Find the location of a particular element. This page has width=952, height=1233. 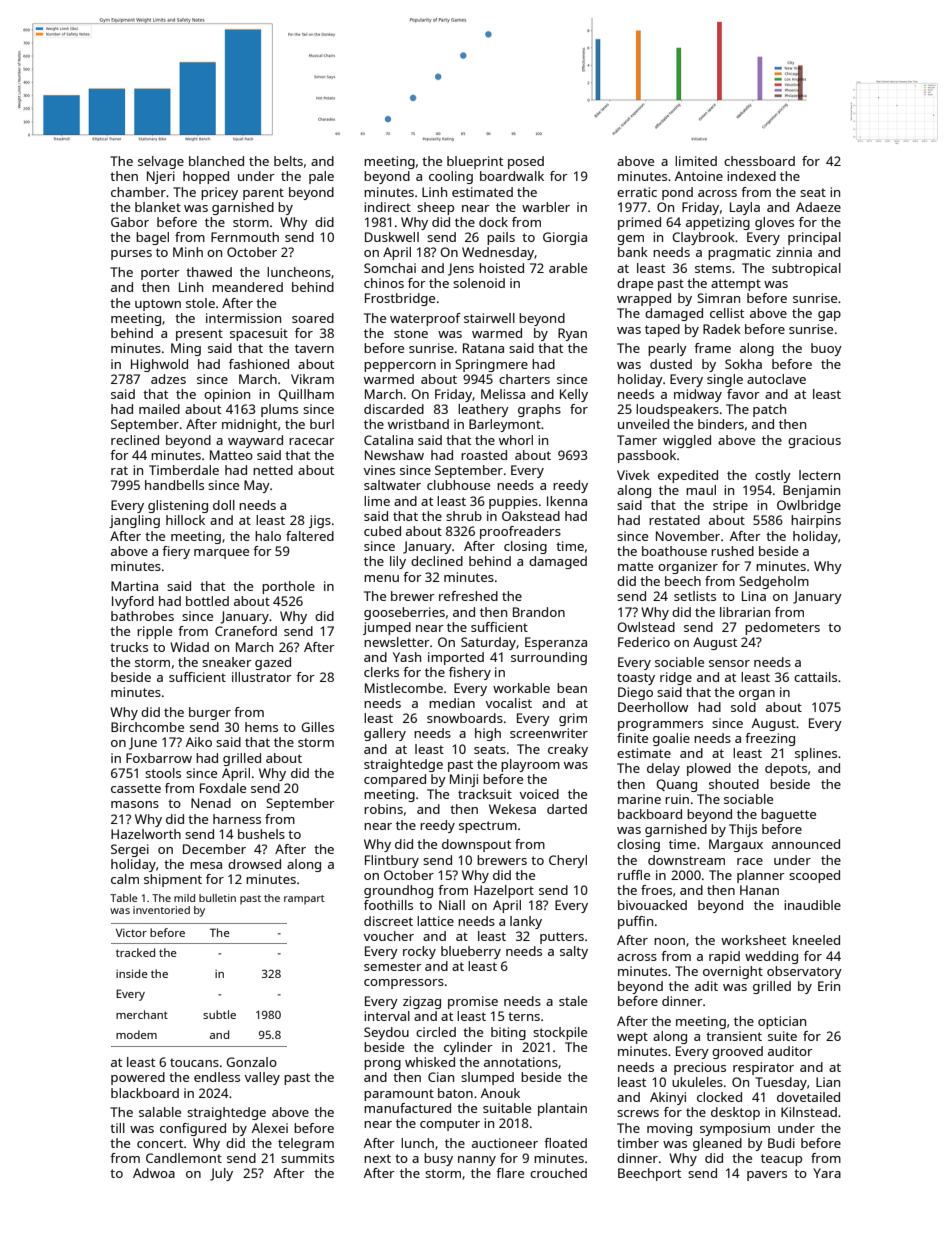

Adwoa is located at coordinates (154, 1173).
